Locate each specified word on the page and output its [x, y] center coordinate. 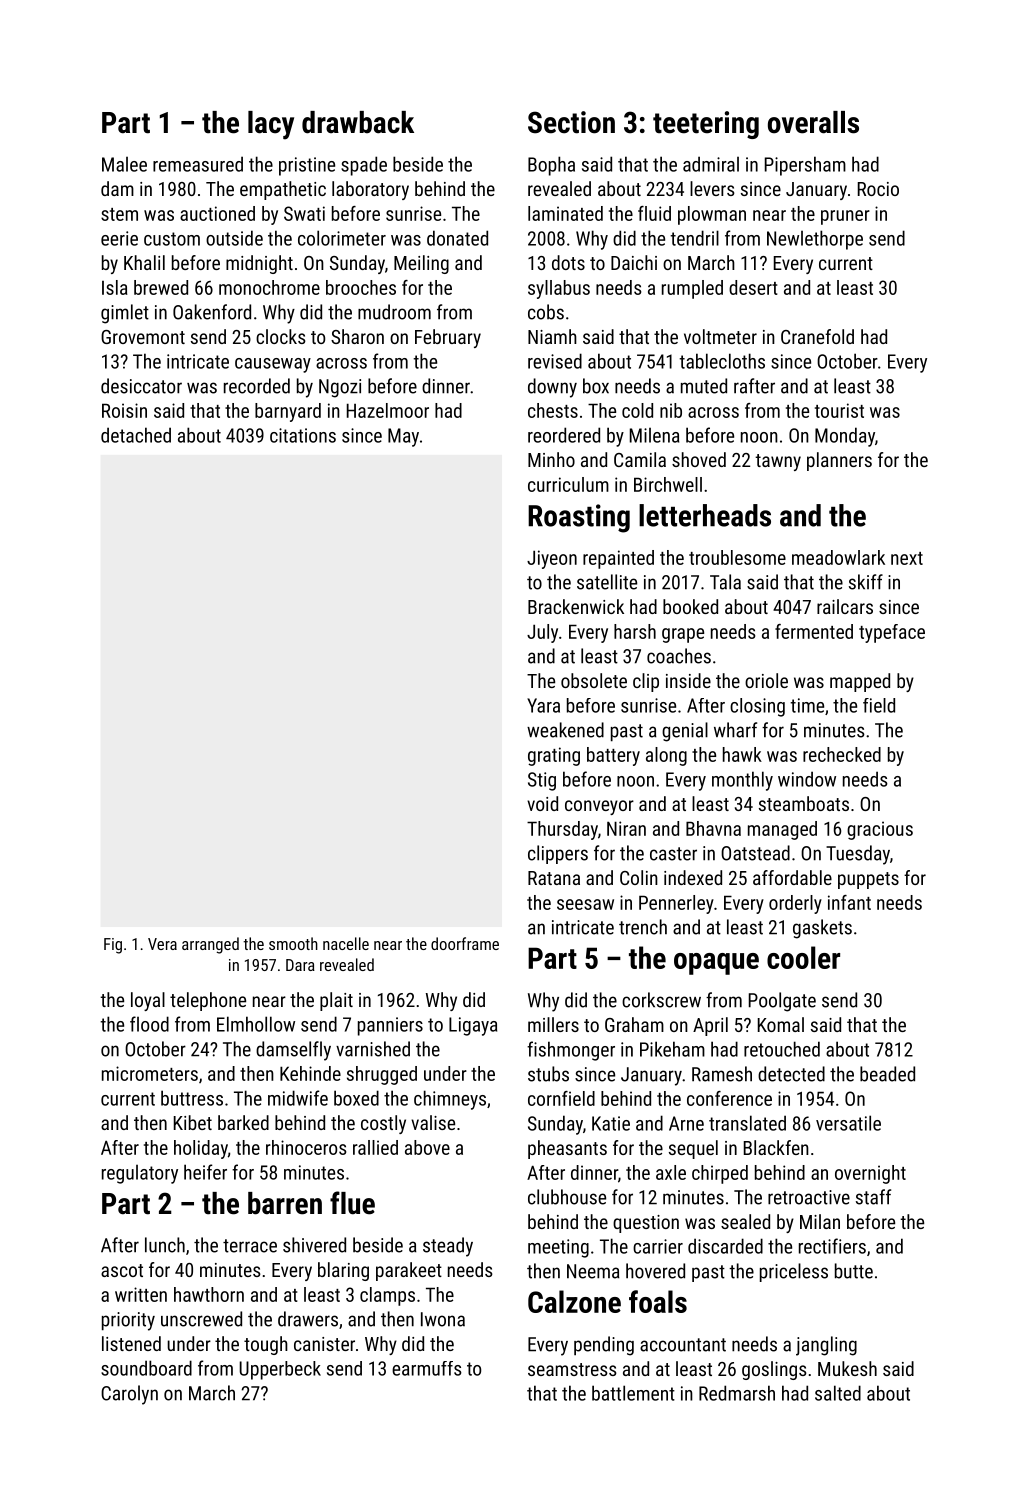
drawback [358, 122]
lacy [271, 125]
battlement [633, 1393]
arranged [210, 945]
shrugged [382, 1075]
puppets [868, 880]
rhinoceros [306, 1147]
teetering [706, 125]
